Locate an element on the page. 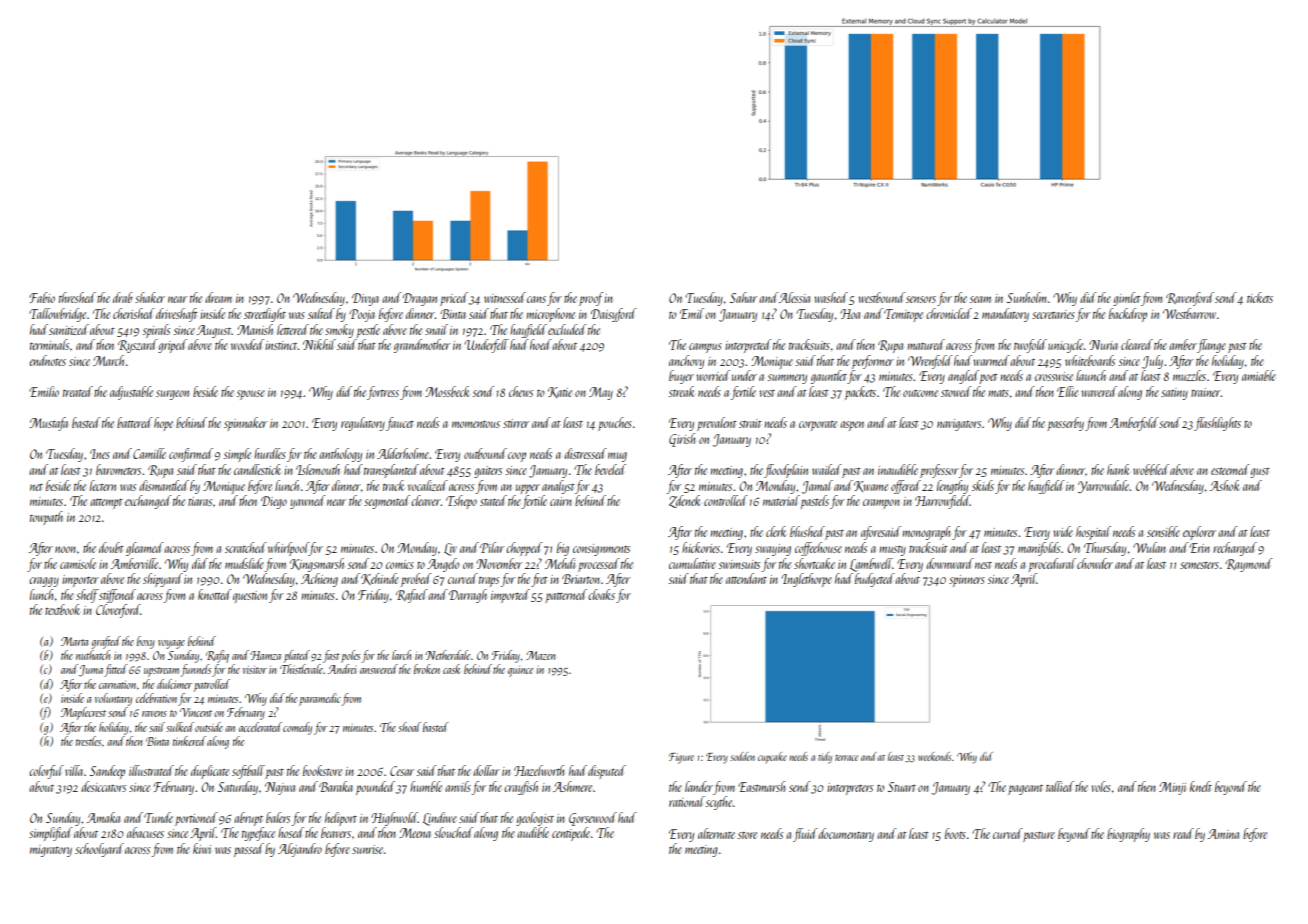  tickets is located at coordinates (1260, 297).
